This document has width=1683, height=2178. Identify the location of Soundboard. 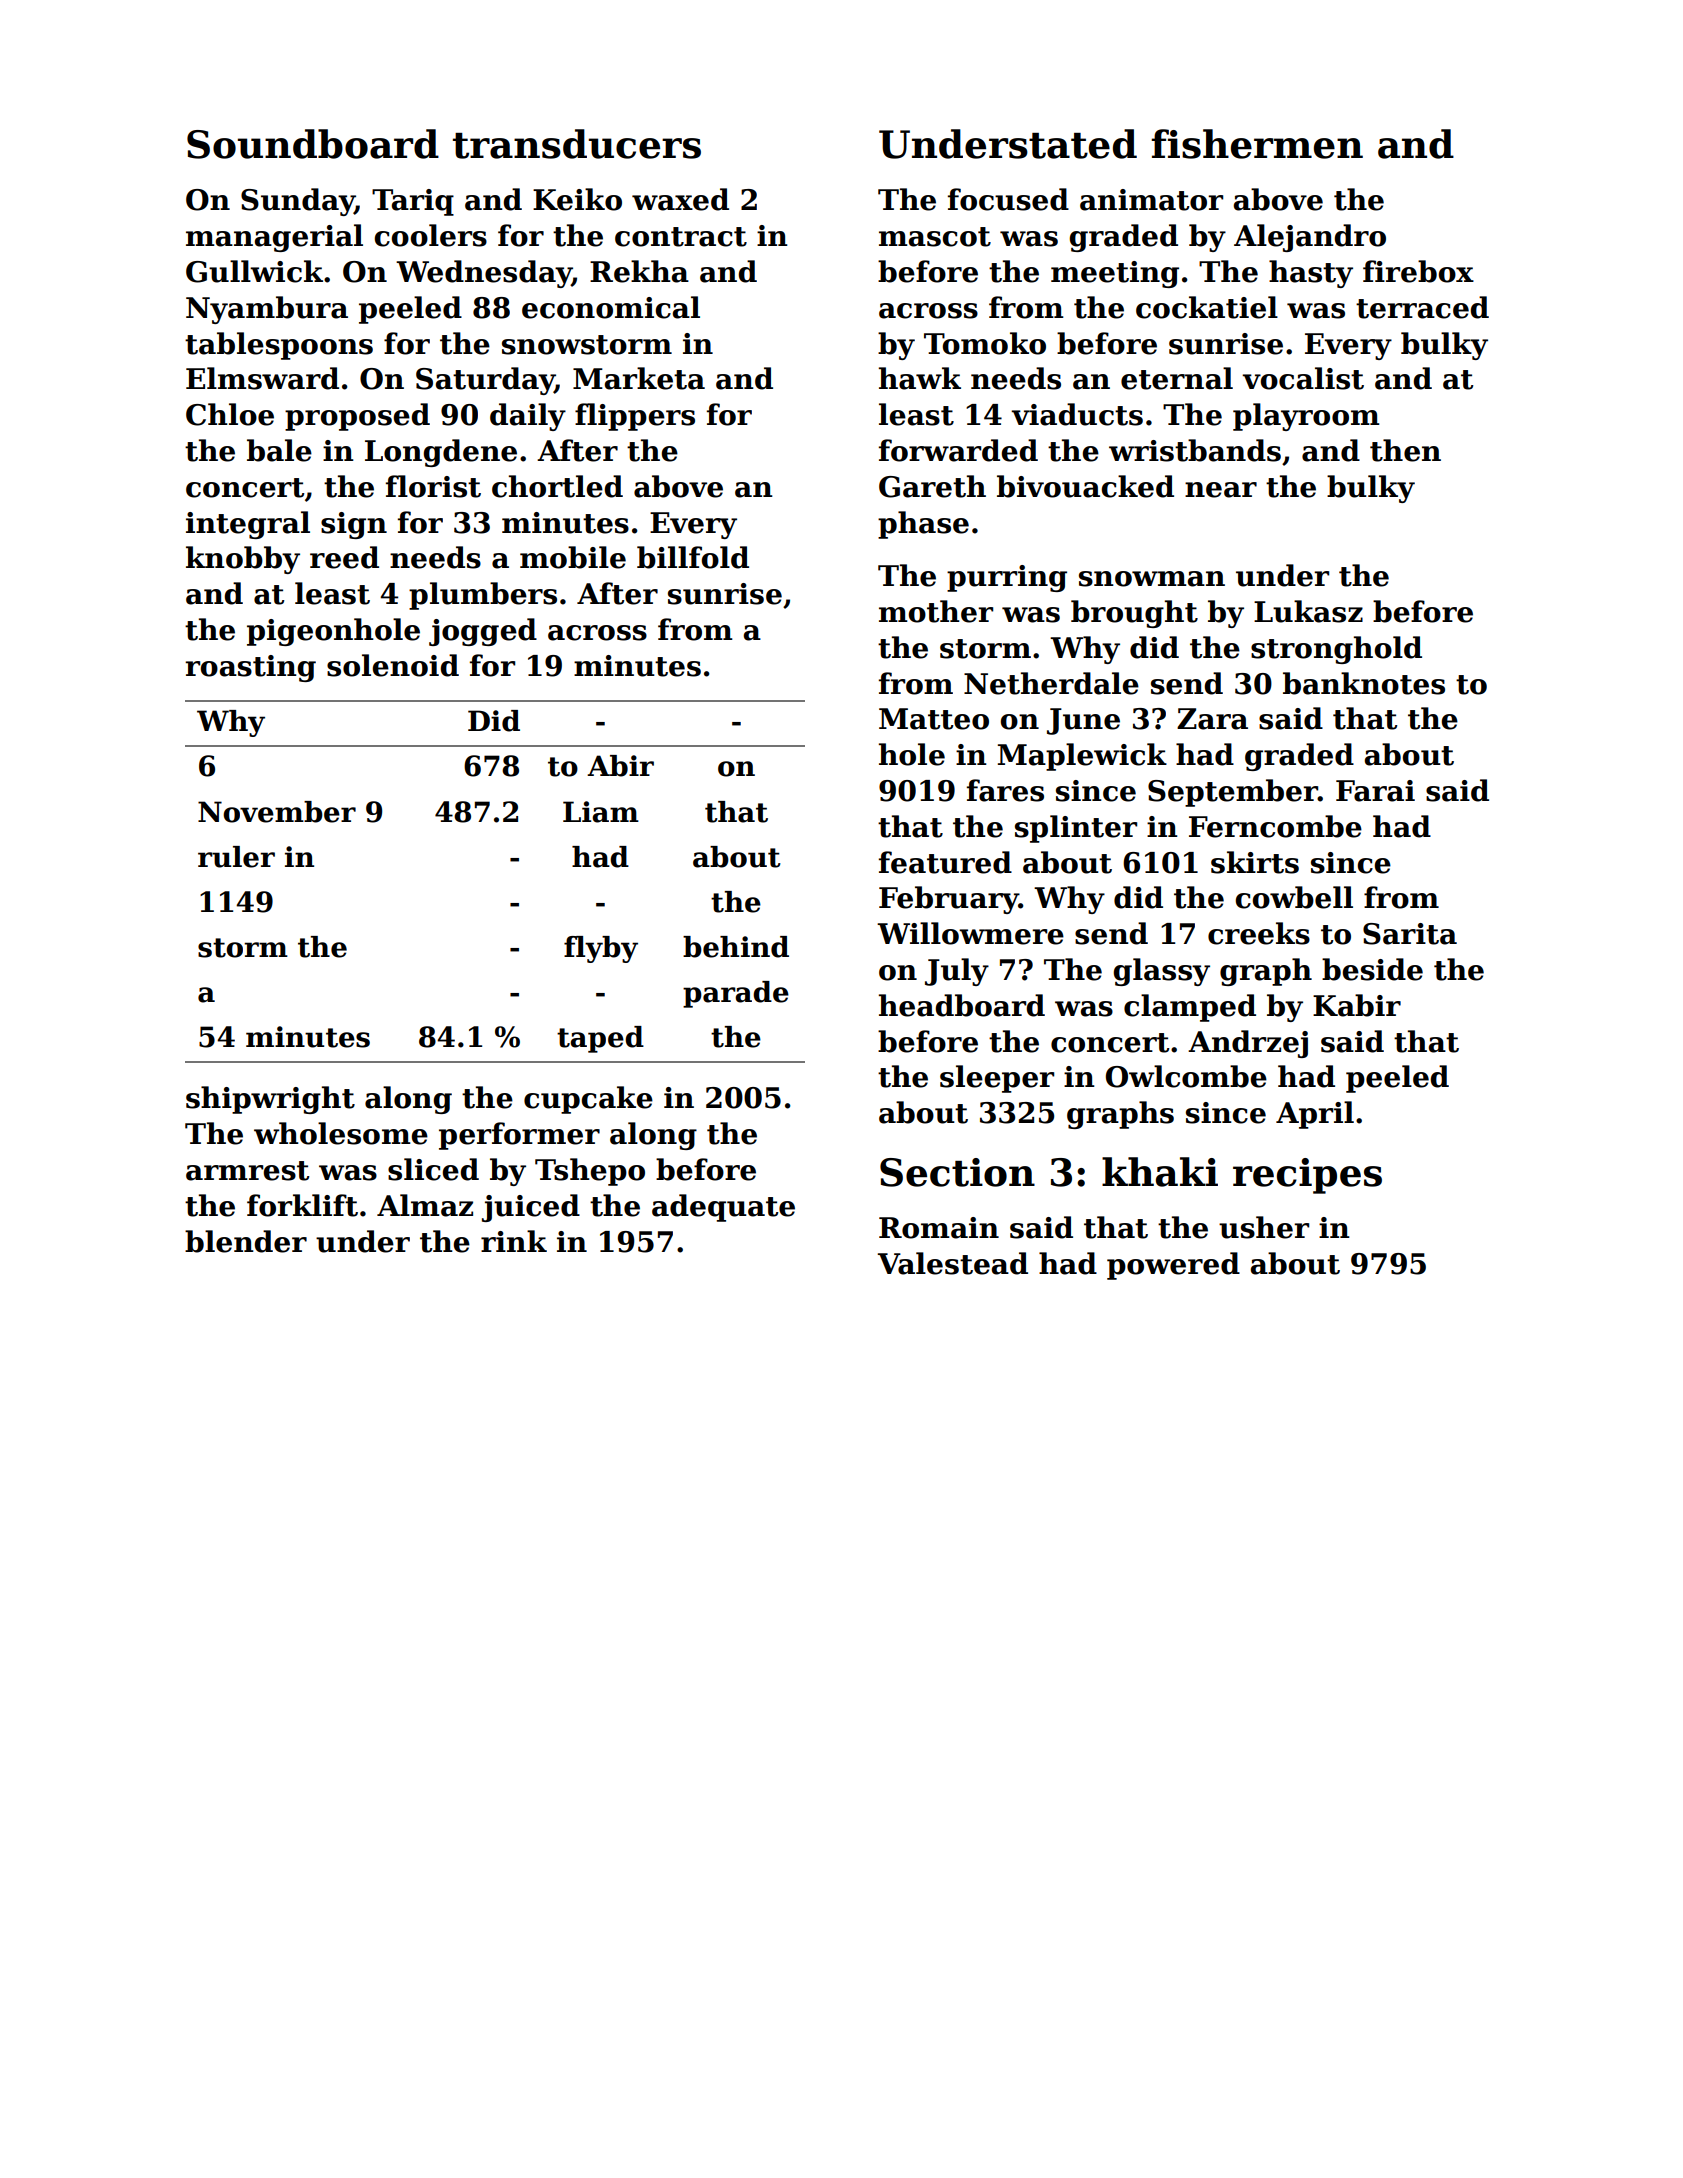
(313, 144).
